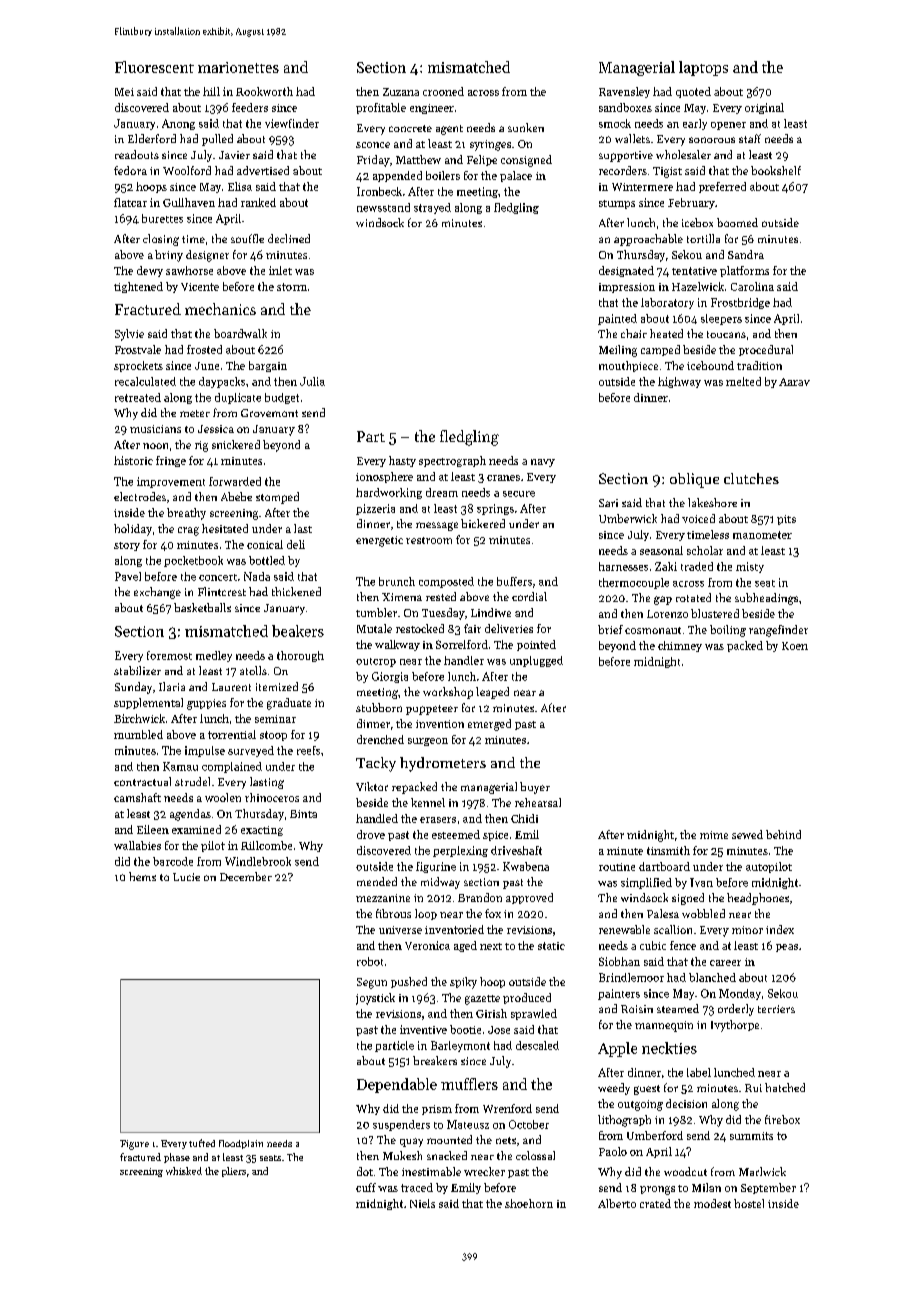 This screenshot has height=1308, width=924. Describe the element at coordinates (214, 656) in the screenshot. I see `medley` at that location.
